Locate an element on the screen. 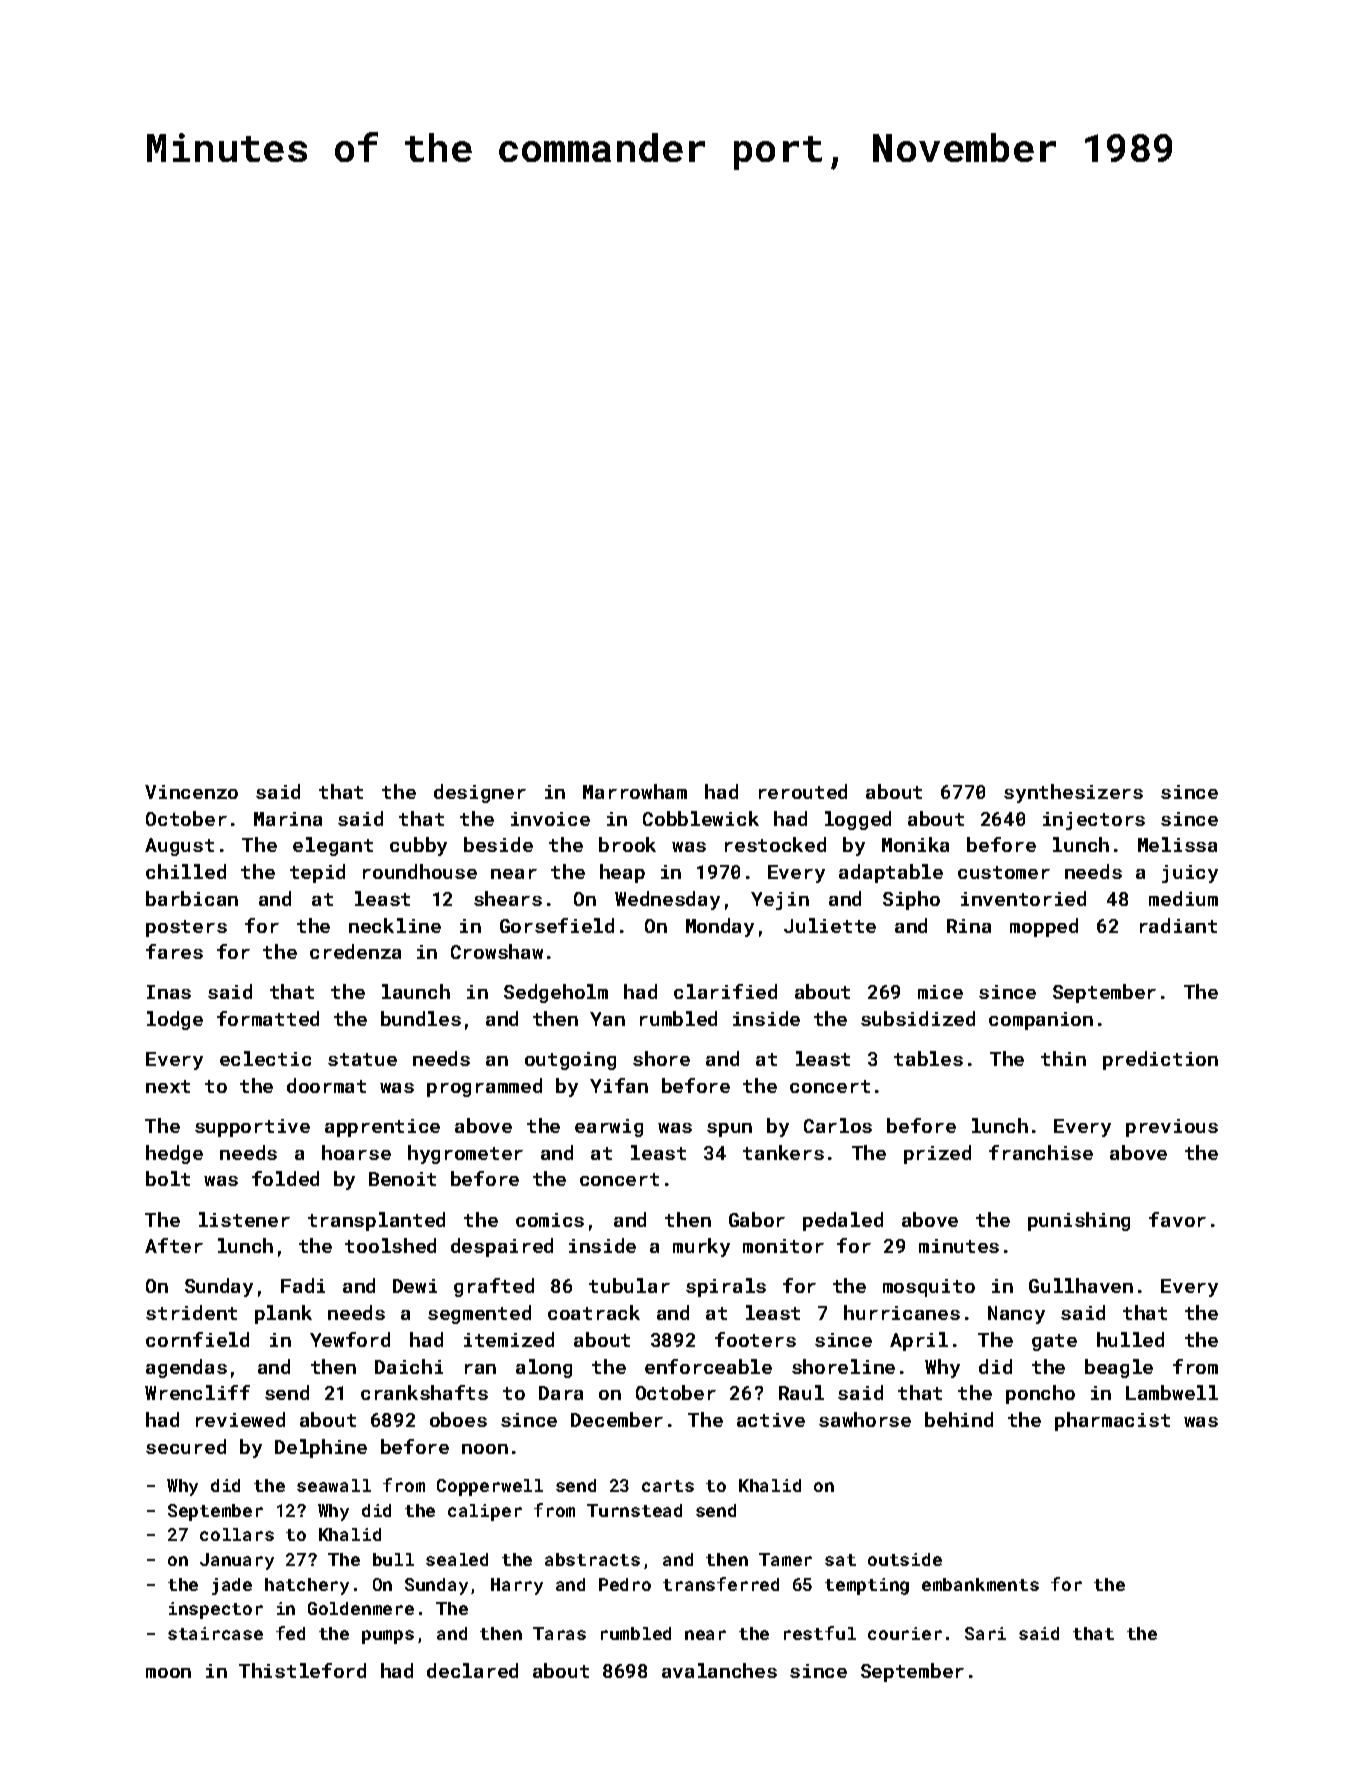 The width and height of the screenshot is (1365, 1766). Vincenzo is located at coordinates (191, 792).
